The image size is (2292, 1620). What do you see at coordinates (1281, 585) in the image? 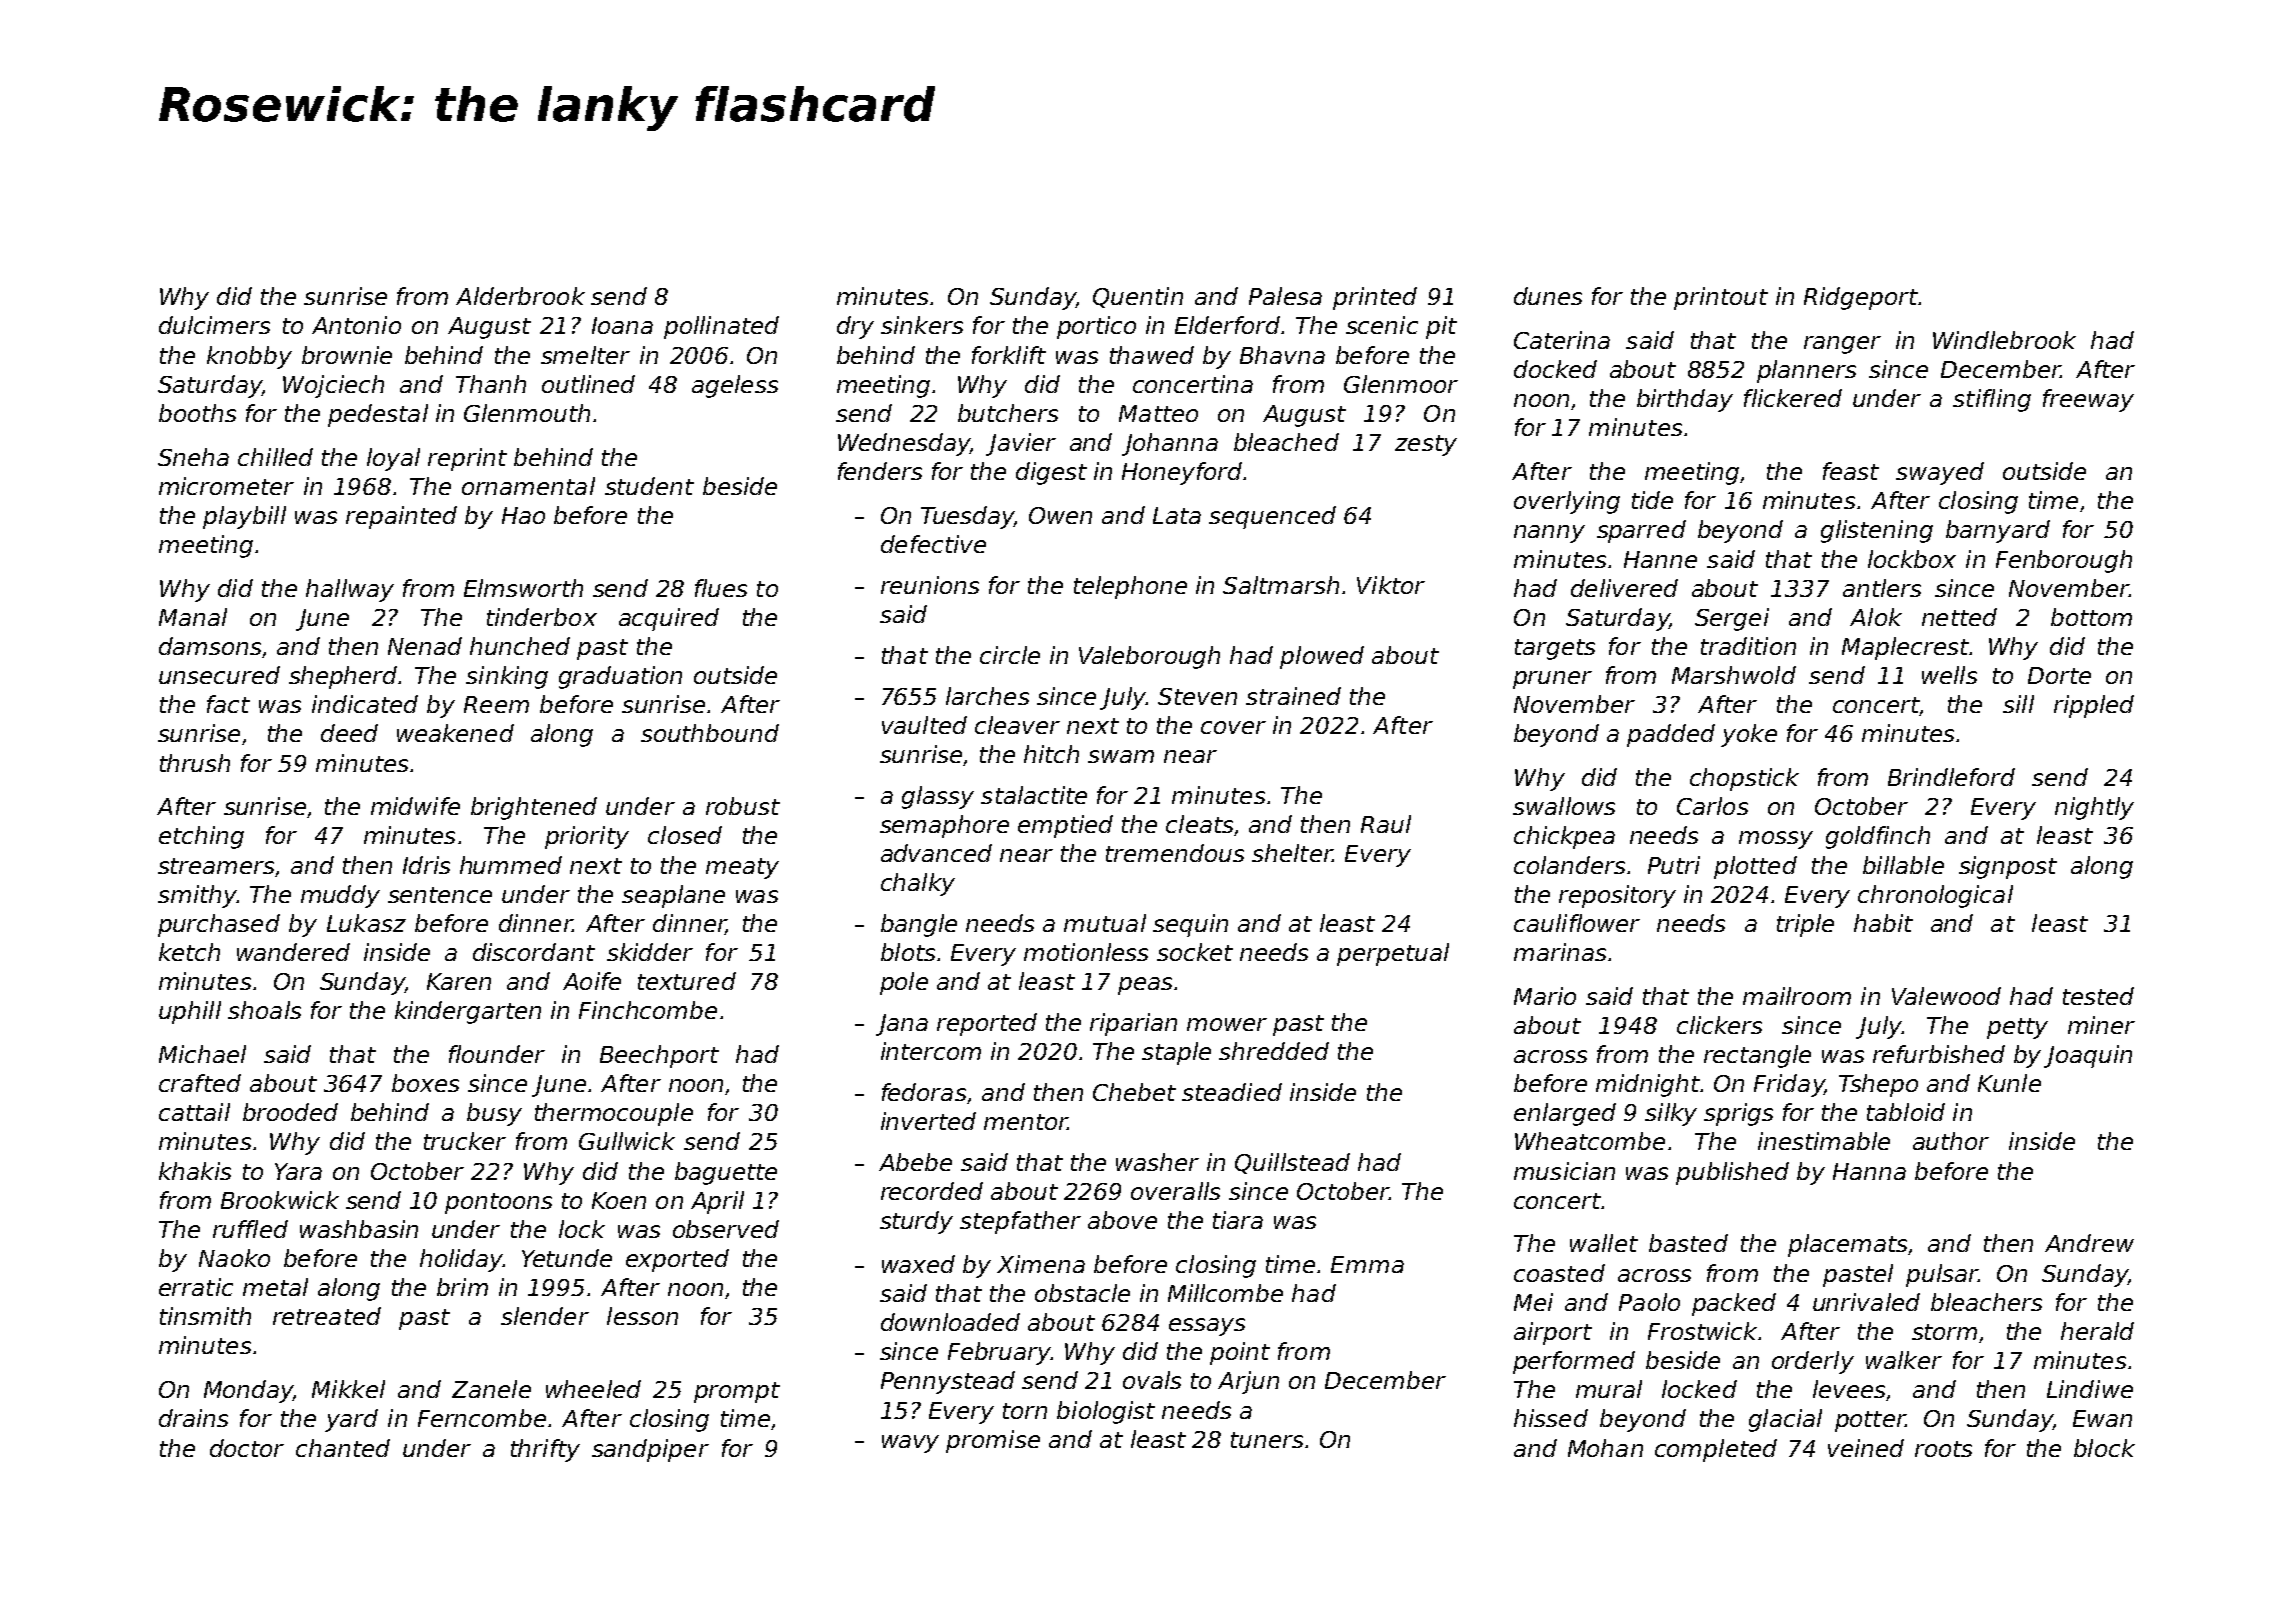
I see `Saltmarsh` at bounding box center [1281, 585].
